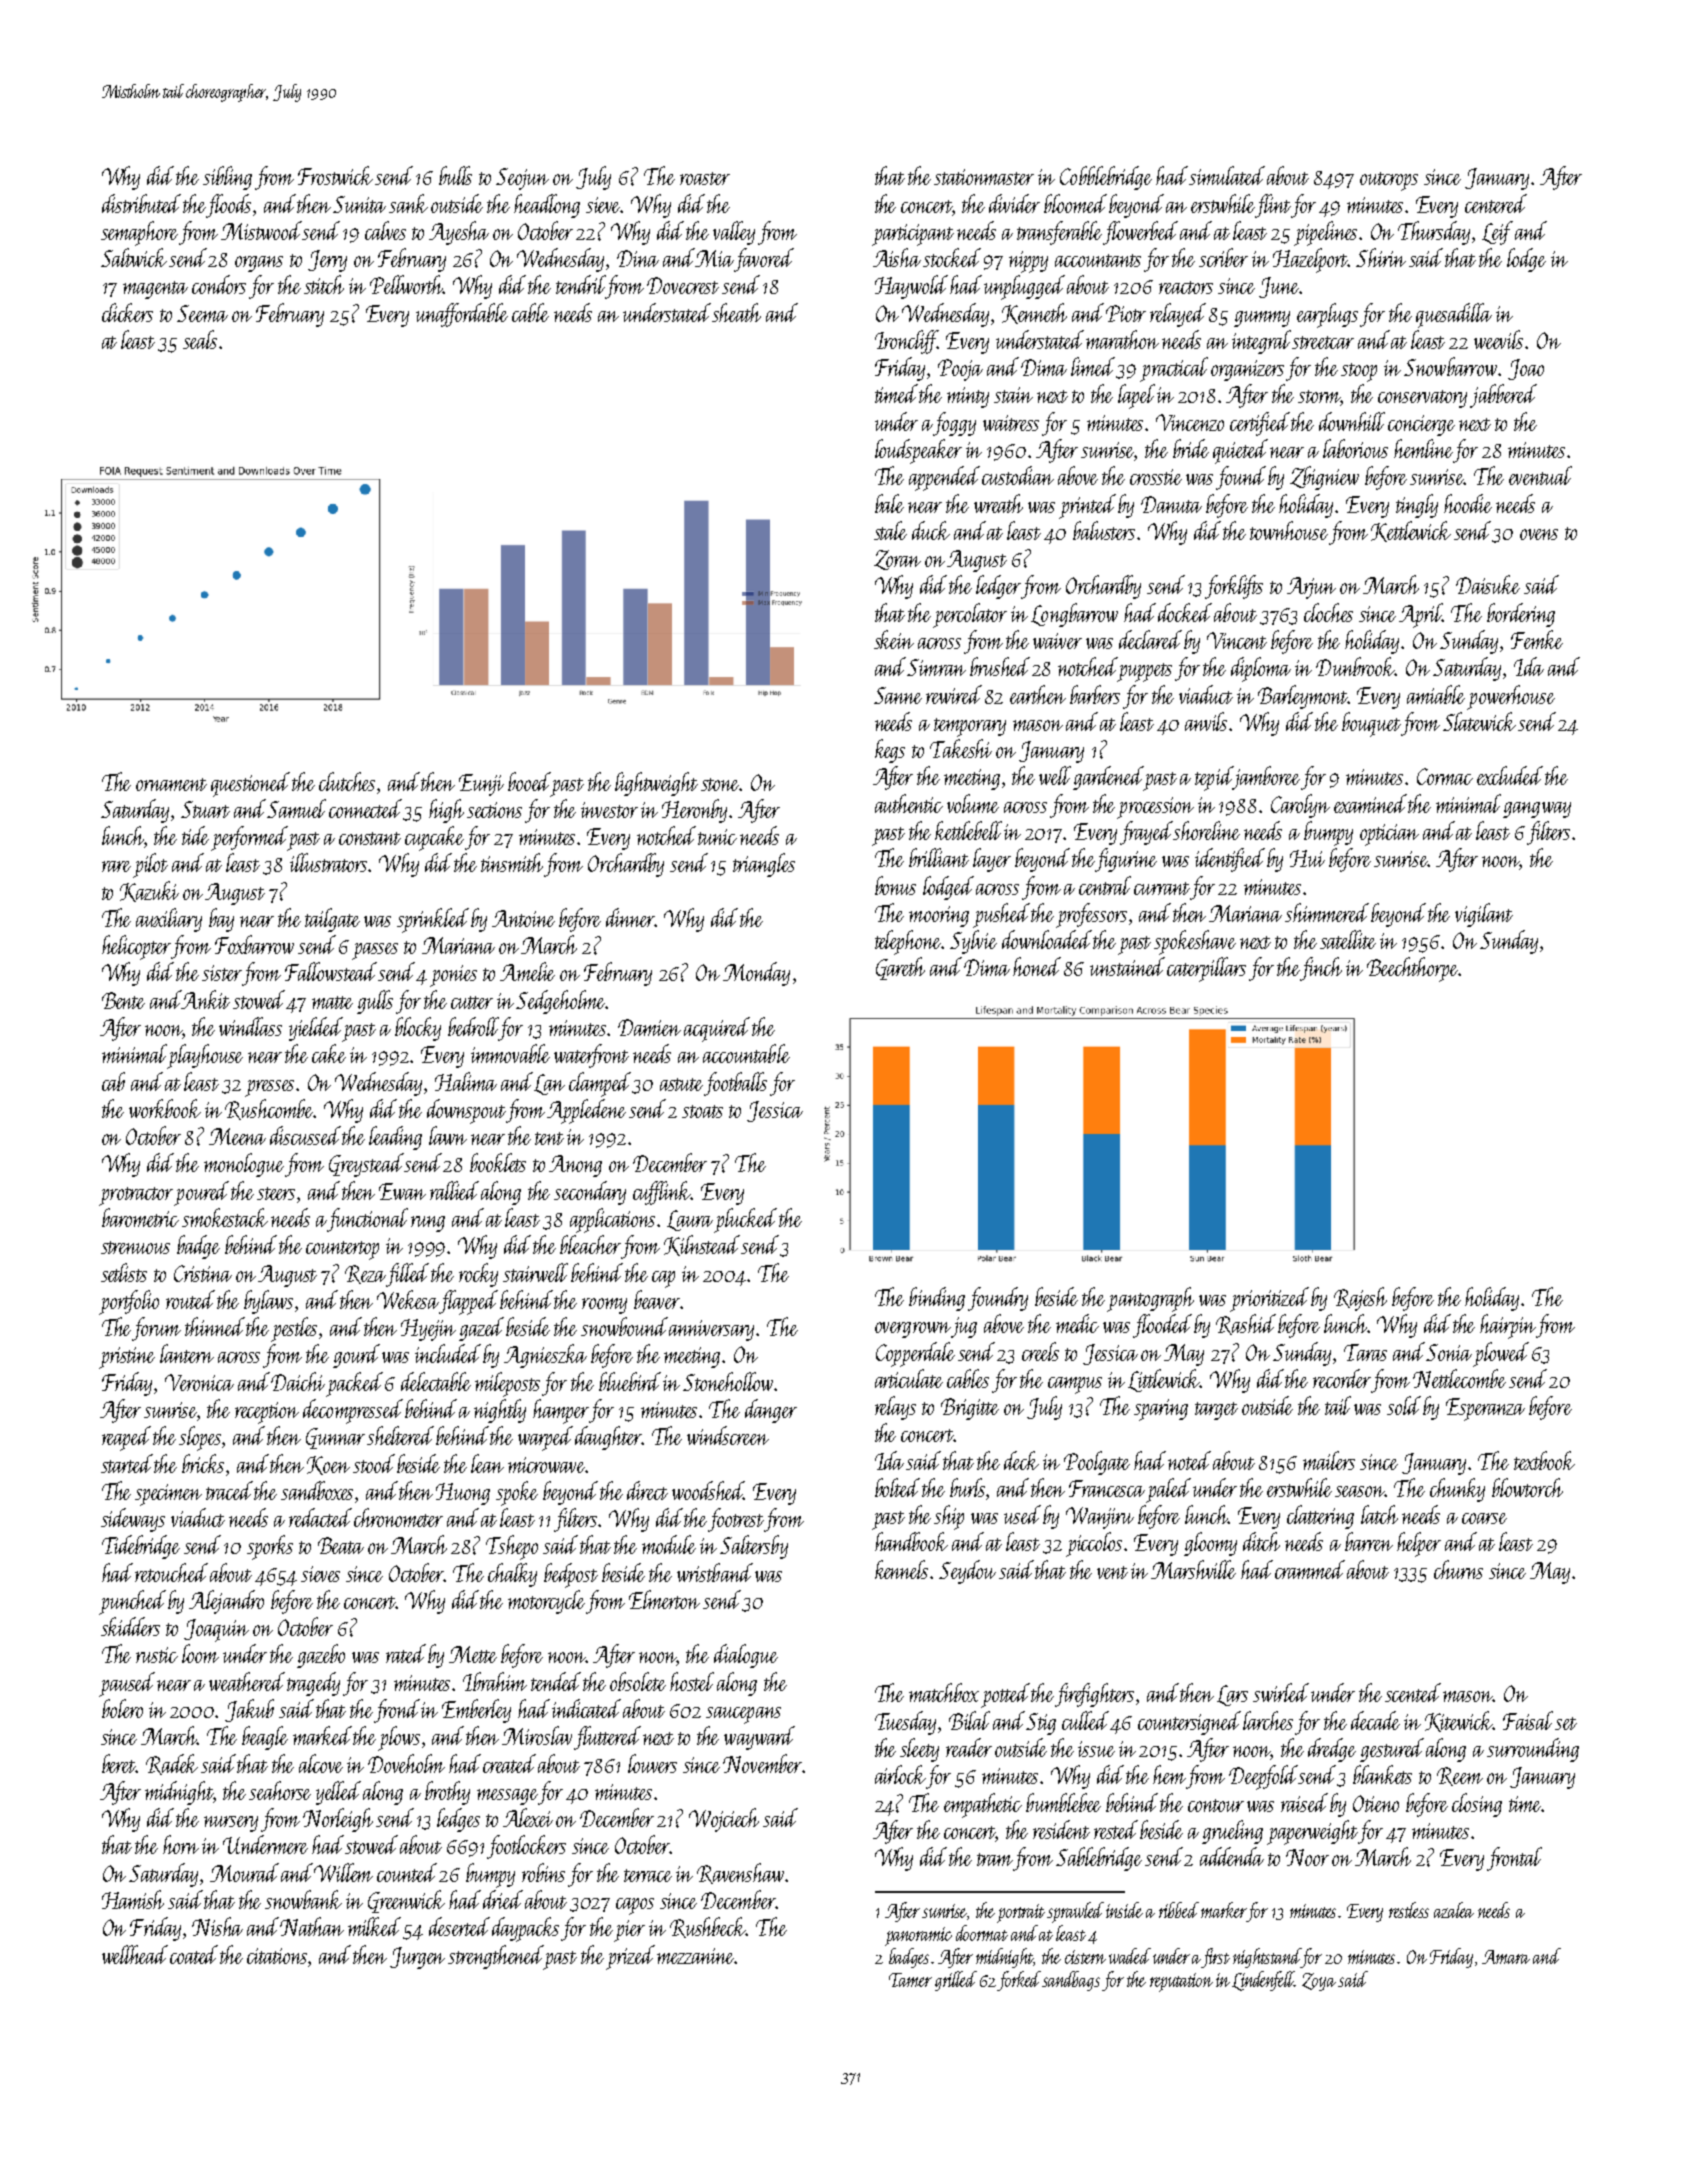 Image resolution: width=1683 pixels, height=2178 pixels. I want to click on plucked, so click(745, 1220).
